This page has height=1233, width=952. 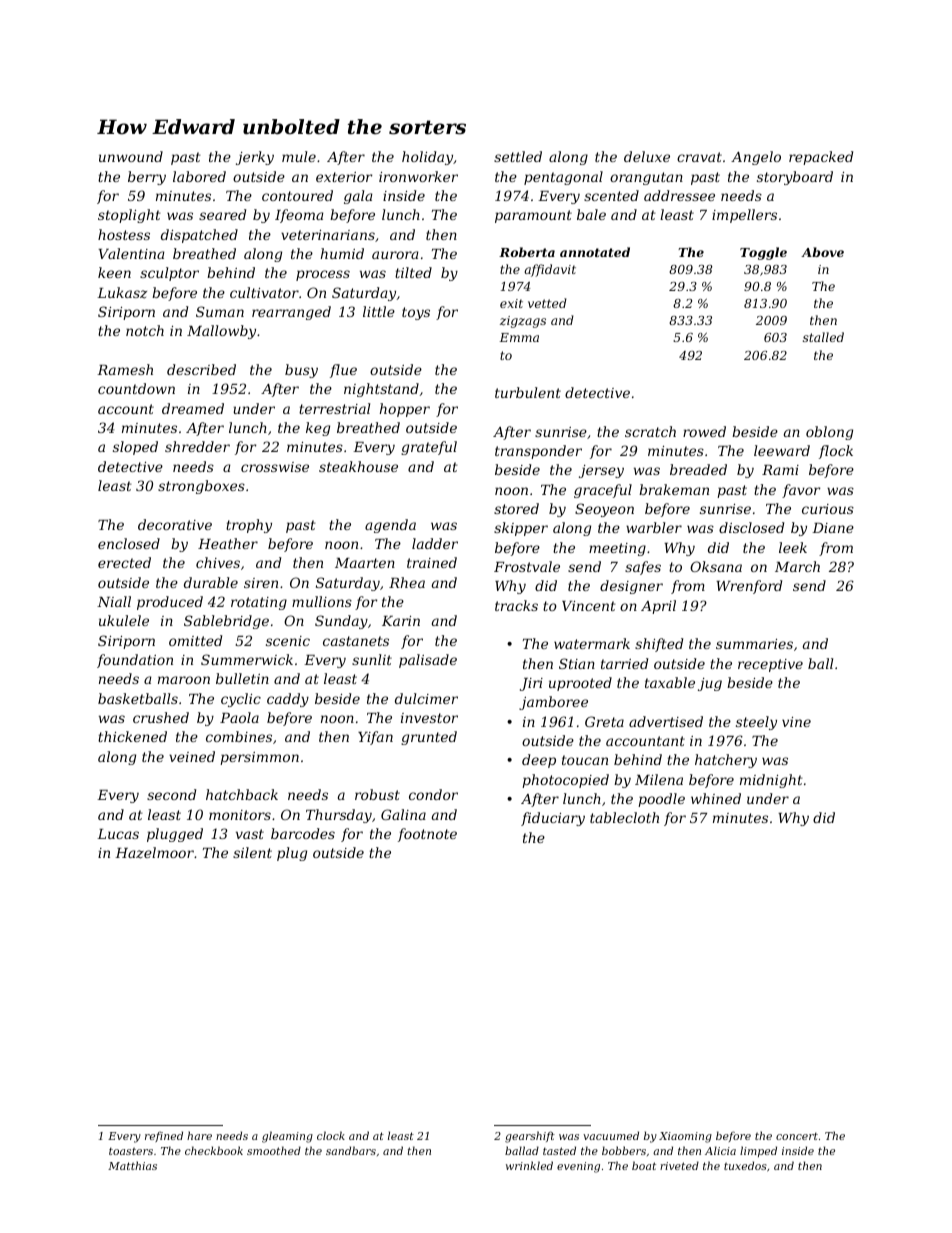 I want to click on Xiaoming, so click(x=685, y=1137).
